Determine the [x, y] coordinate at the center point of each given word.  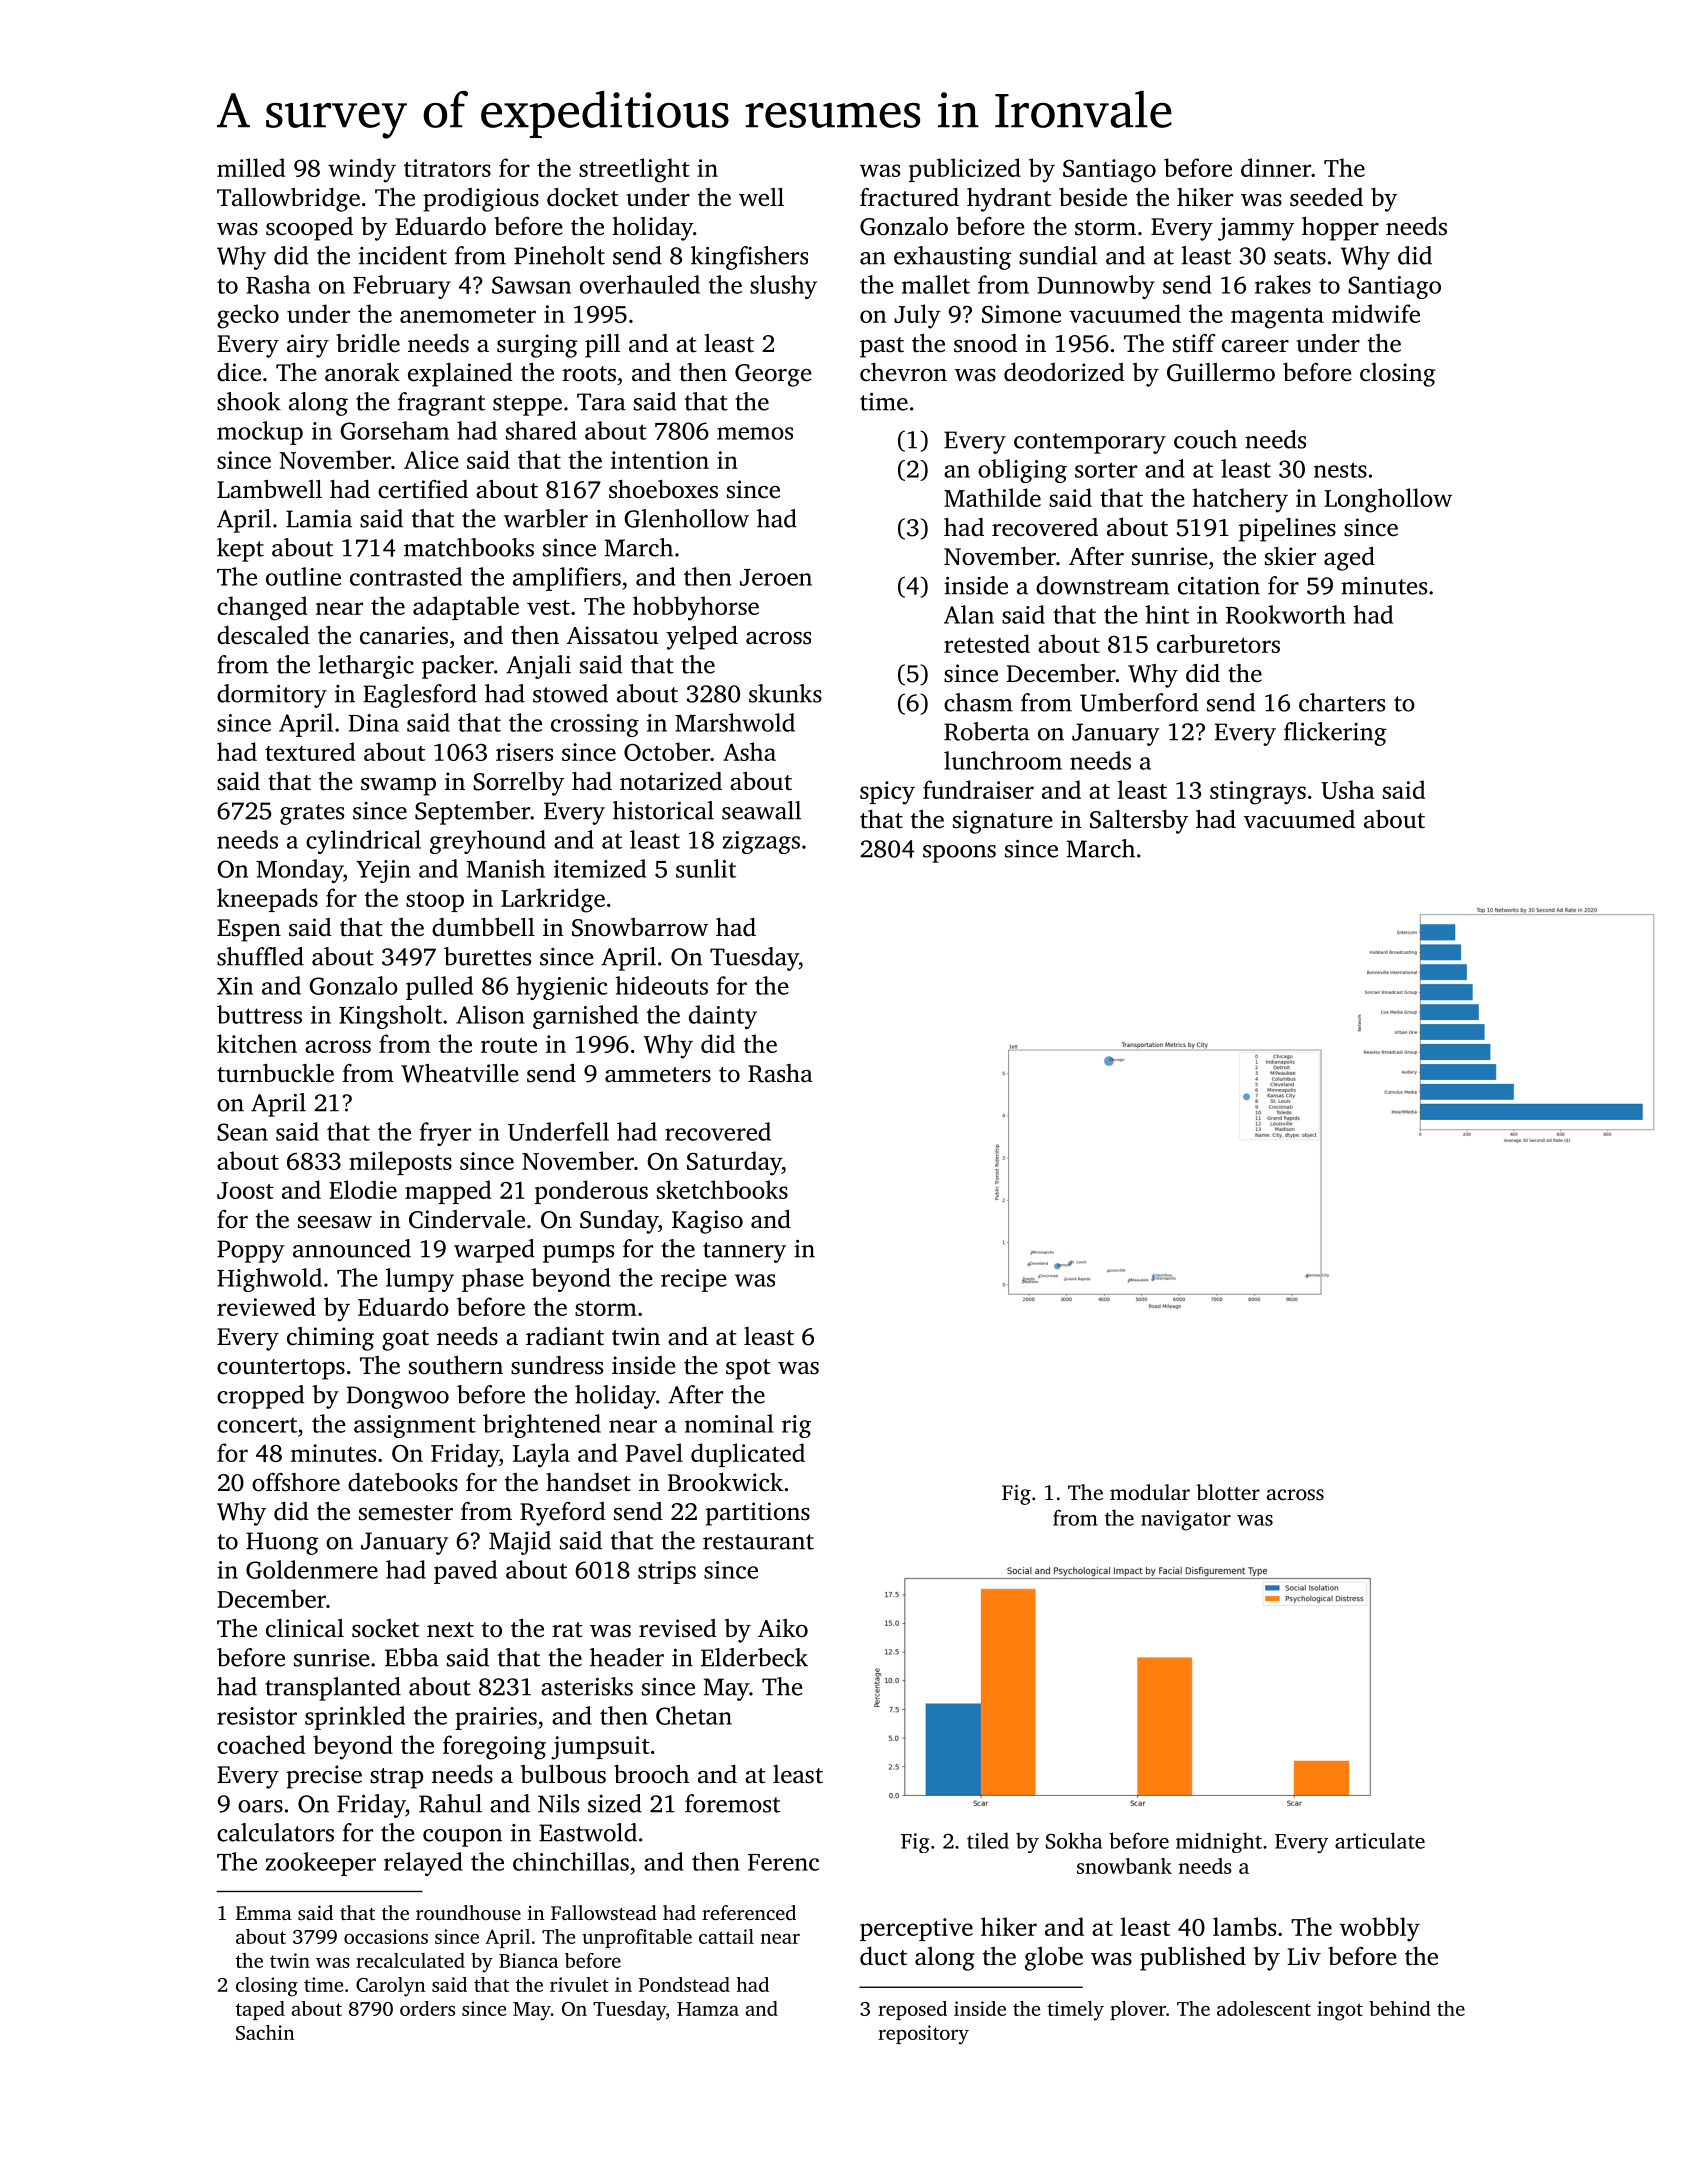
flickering [1335, 734]
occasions [386, 1936]
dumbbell [483, 927]
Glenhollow [686, 518]
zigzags [761, 842]
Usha [1348, 789]
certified [423, 489]
